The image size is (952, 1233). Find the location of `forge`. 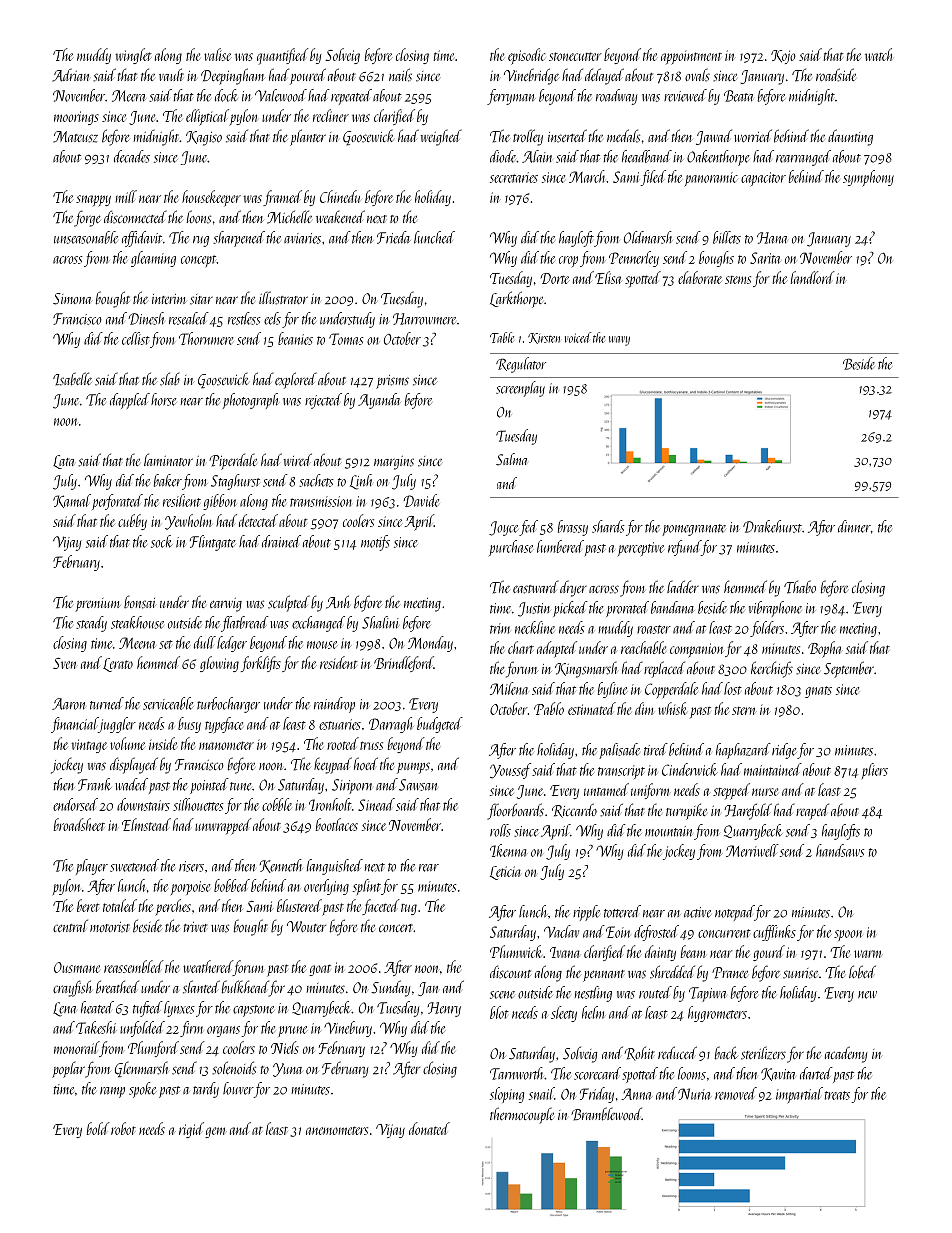

forge is located at coordinates (87, 218).
